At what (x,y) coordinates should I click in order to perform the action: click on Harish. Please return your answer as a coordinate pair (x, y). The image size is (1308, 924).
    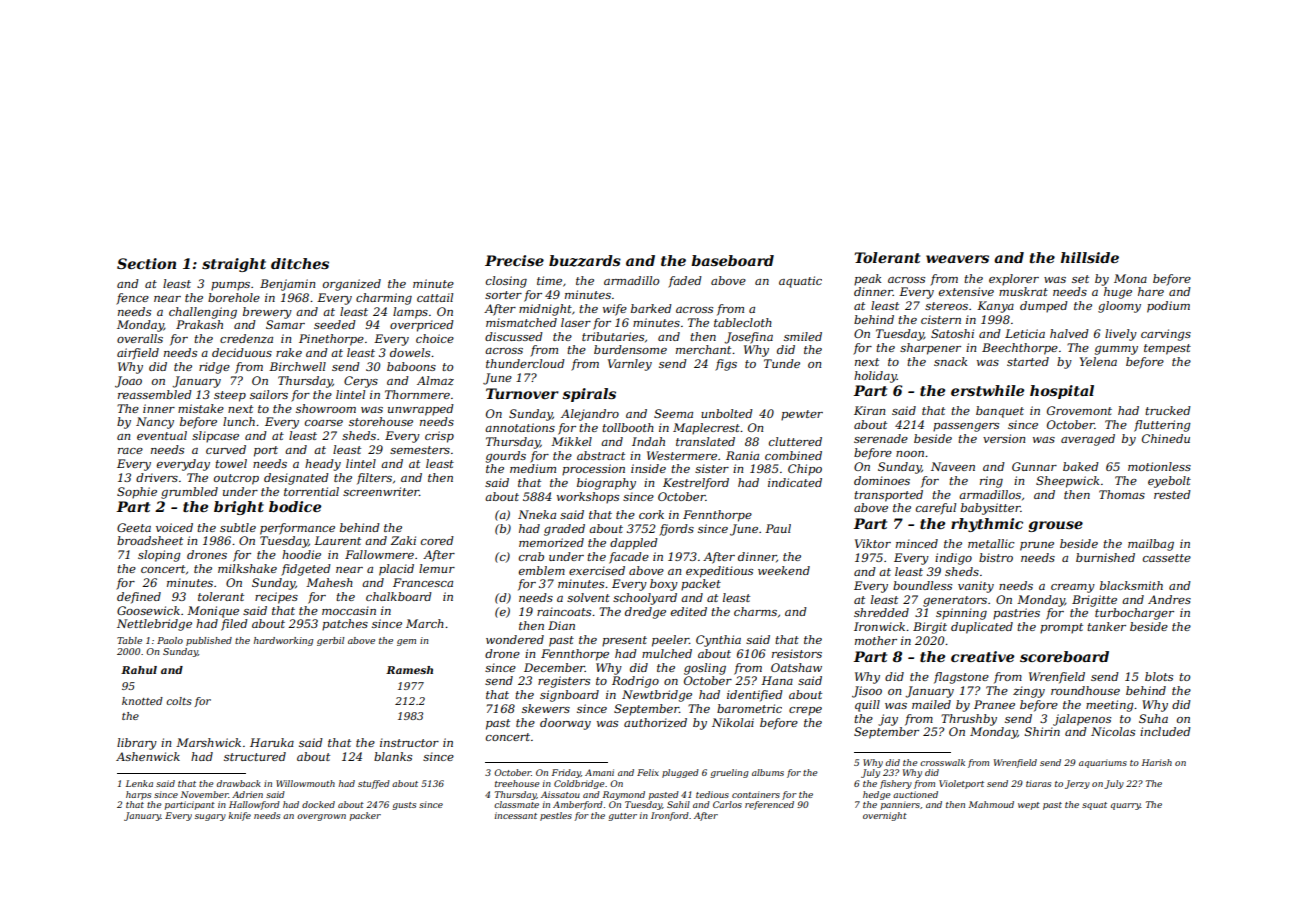
    Looking at the image, I should click on (1157, 762).
